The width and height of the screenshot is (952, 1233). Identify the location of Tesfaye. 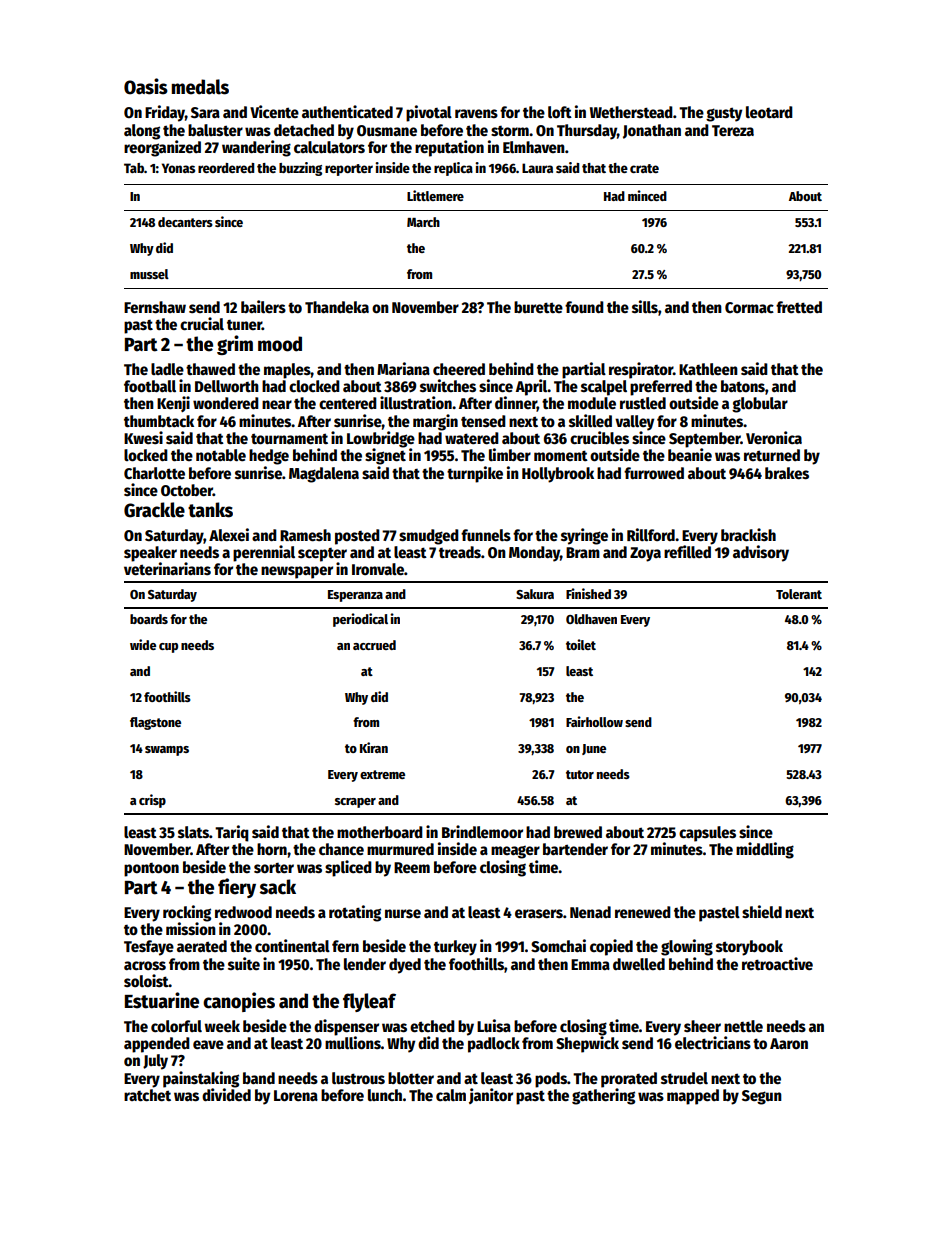
(149, 948).
